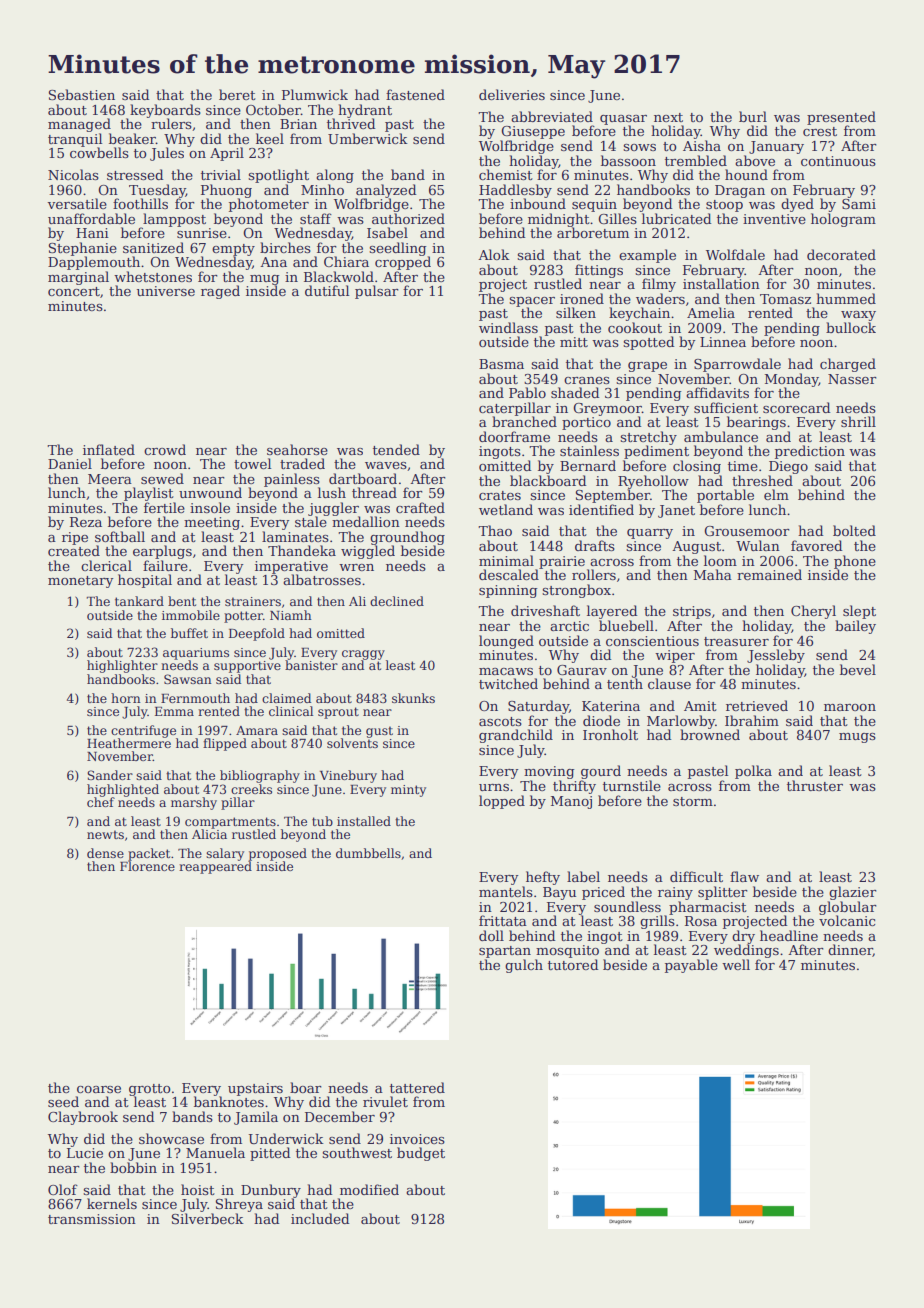 The width and height of the image is (924, 1308). Describe the element at coordinates (710, 734) in the image. I see `browned` at that location.
